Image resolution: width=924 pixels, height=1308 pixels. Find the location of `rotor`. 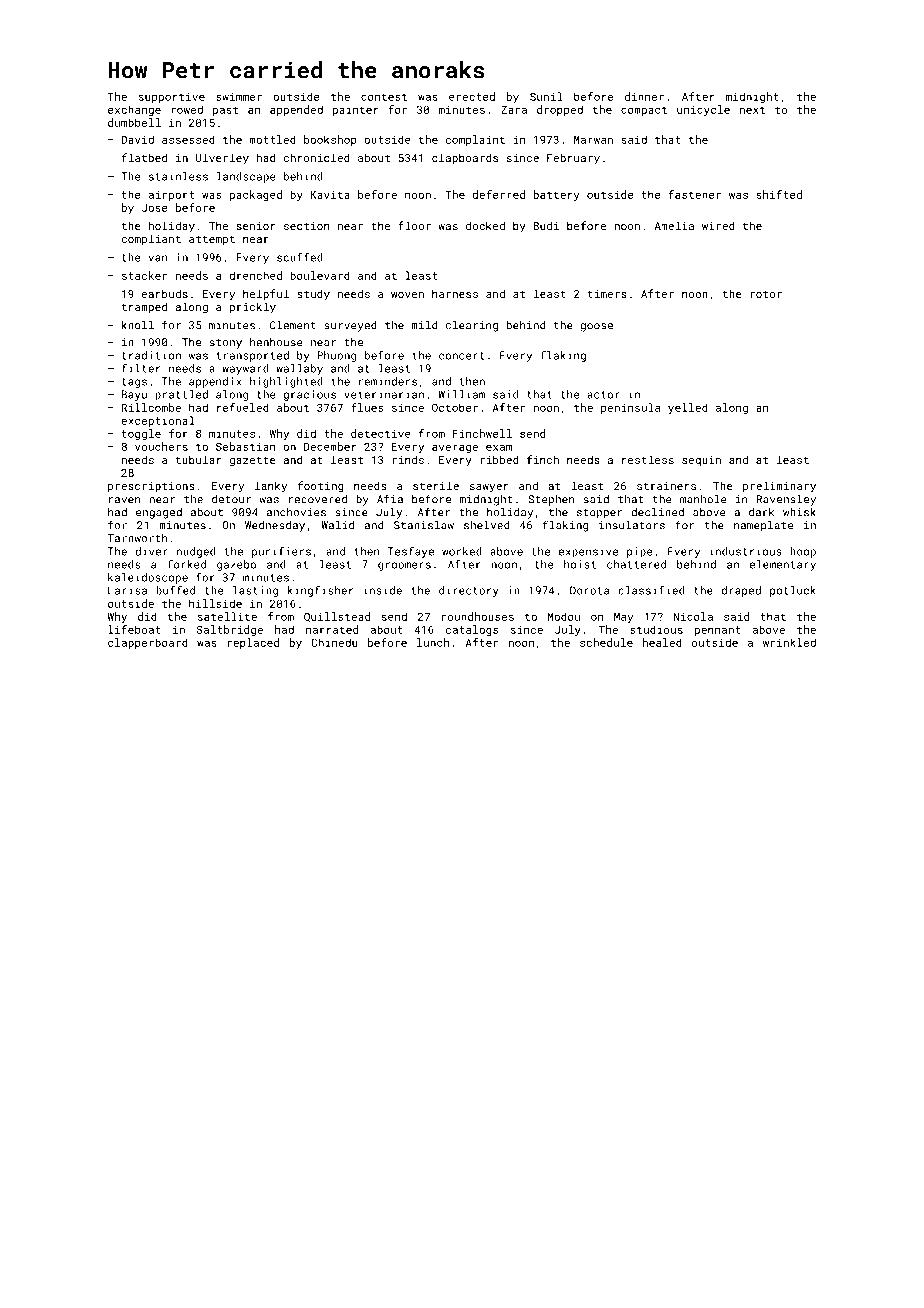

rotor is located at coordinates (766, 294).
